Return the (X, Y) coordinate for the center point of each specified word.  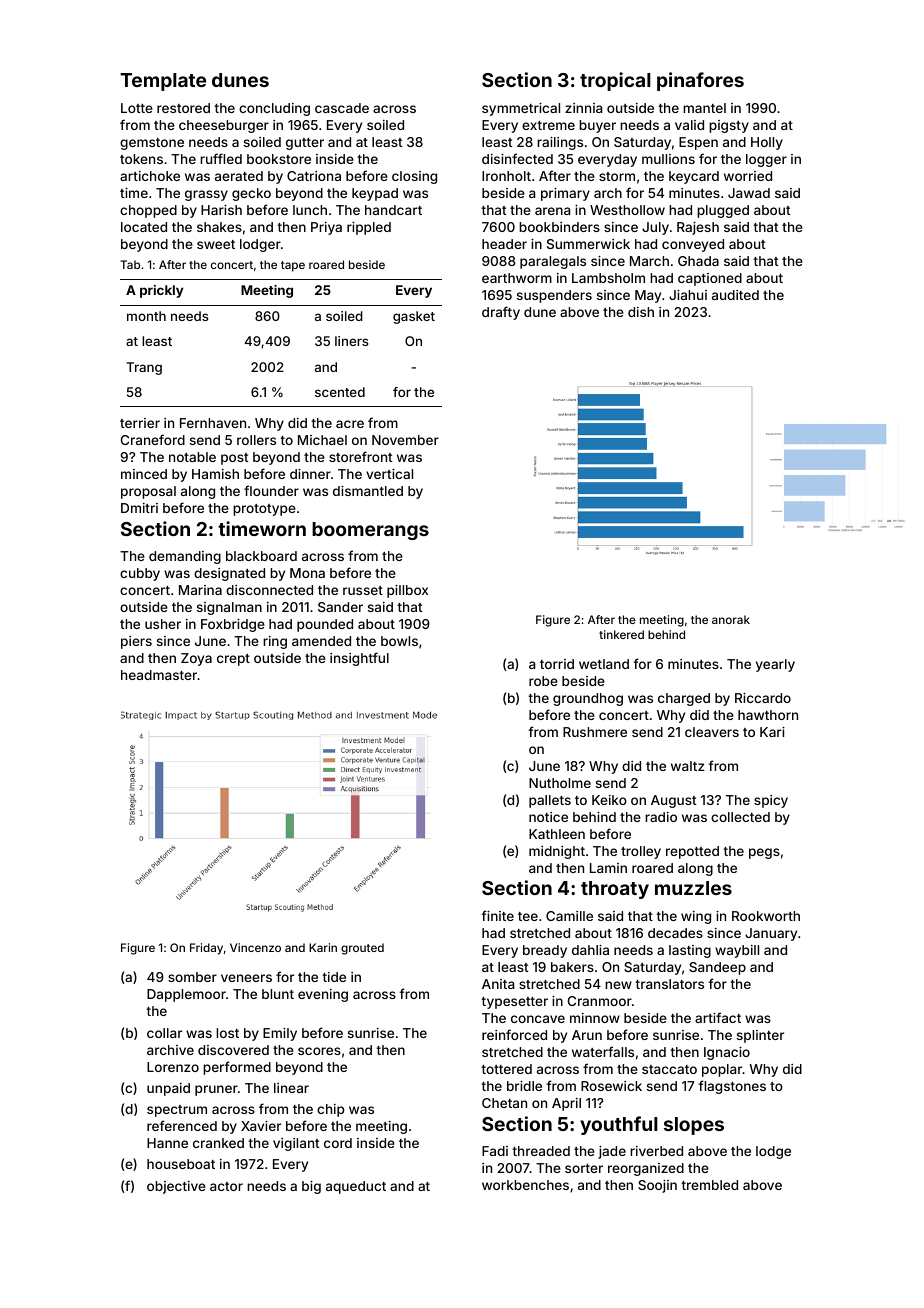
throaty (615, 890)
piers (136, 642)
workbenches (525, 1185)
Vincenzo (255, 947)
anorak (731, 619)
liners (352, 341)
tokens (141, 159)
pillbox (407, 591)
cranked (218, 1143)
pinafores (700, 81)
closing (414, 177)
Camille (569, 916)
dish (641, 312)
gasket (414, 317)
